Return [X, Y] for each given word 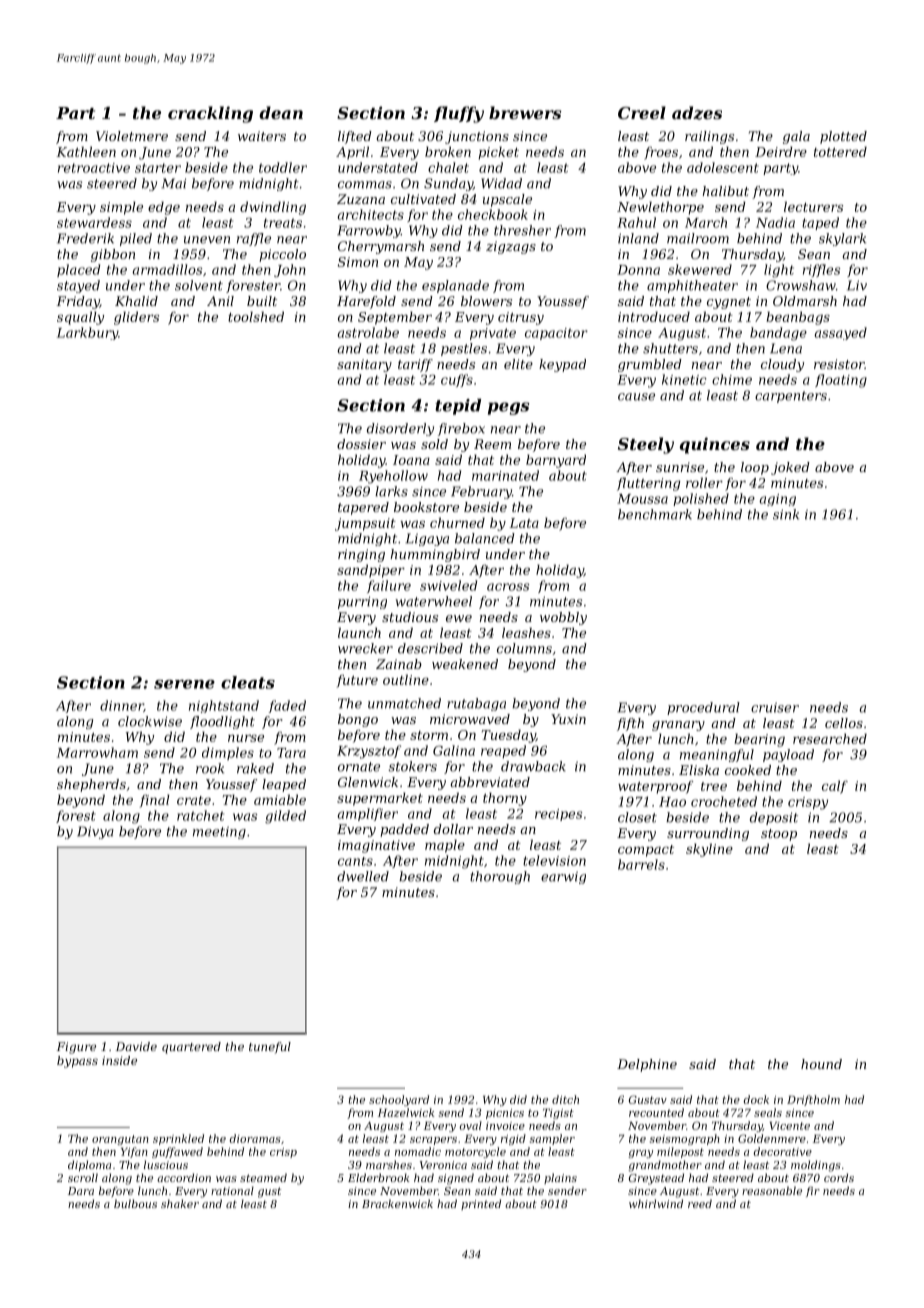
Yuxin [568, 719]
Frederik [85, 238]
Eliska [699, 770]
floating [841, 381]
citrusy [521, 318]
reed [700, 1203]
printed [481, 1204]
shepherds [91, 785]
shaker [180, 1203]
